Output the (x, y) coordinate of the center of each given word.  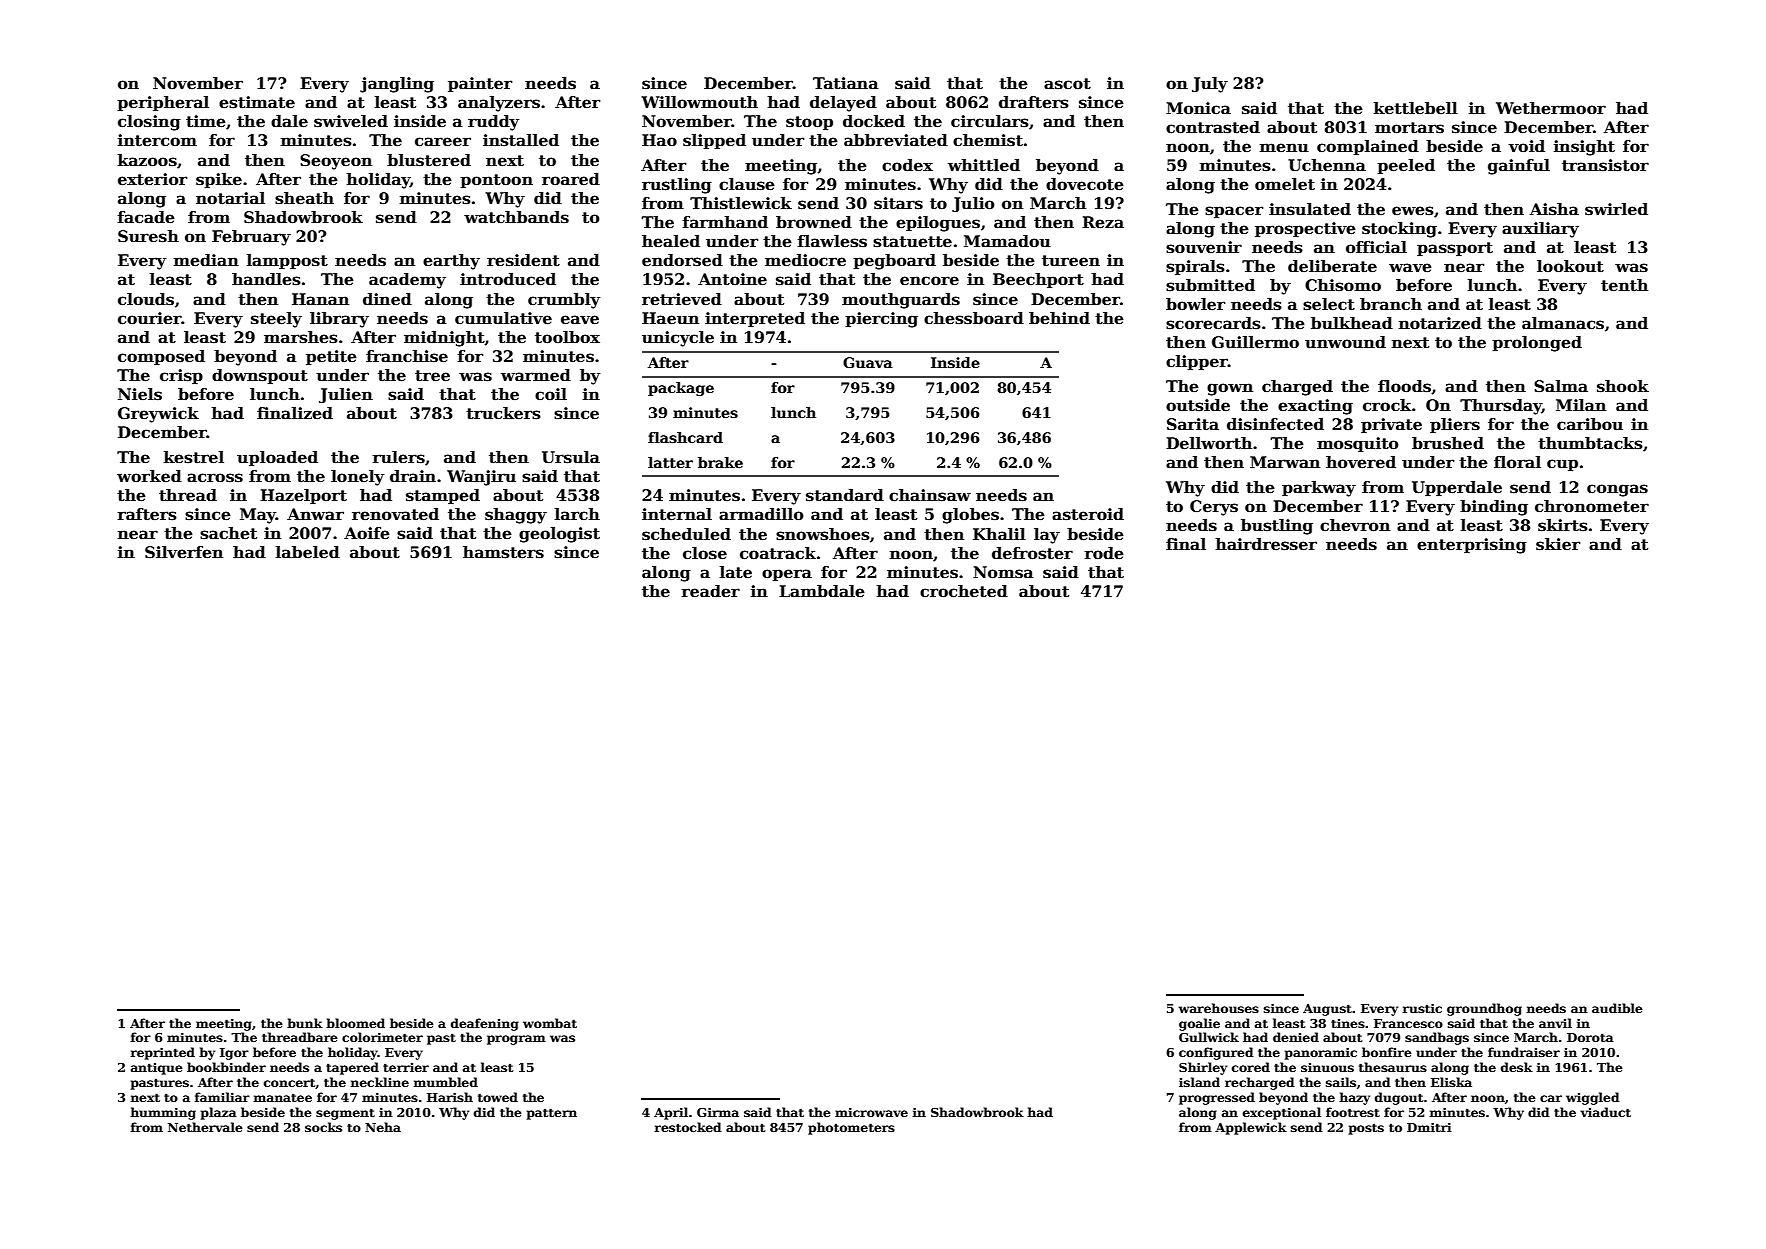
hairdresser (1266, 544)
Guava (868, 362)
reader (710, 591)
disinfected (1275, 424)
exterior (152, 179)
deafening (485, 1024)
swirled (1616, 209)
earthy (451, 262)
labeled (308, 552)
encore (929, 281)
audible (1617, 1008)
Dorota (1590, 1037)
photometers (851, 1128)
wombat (550, 1023)
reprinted (163, 1053)
